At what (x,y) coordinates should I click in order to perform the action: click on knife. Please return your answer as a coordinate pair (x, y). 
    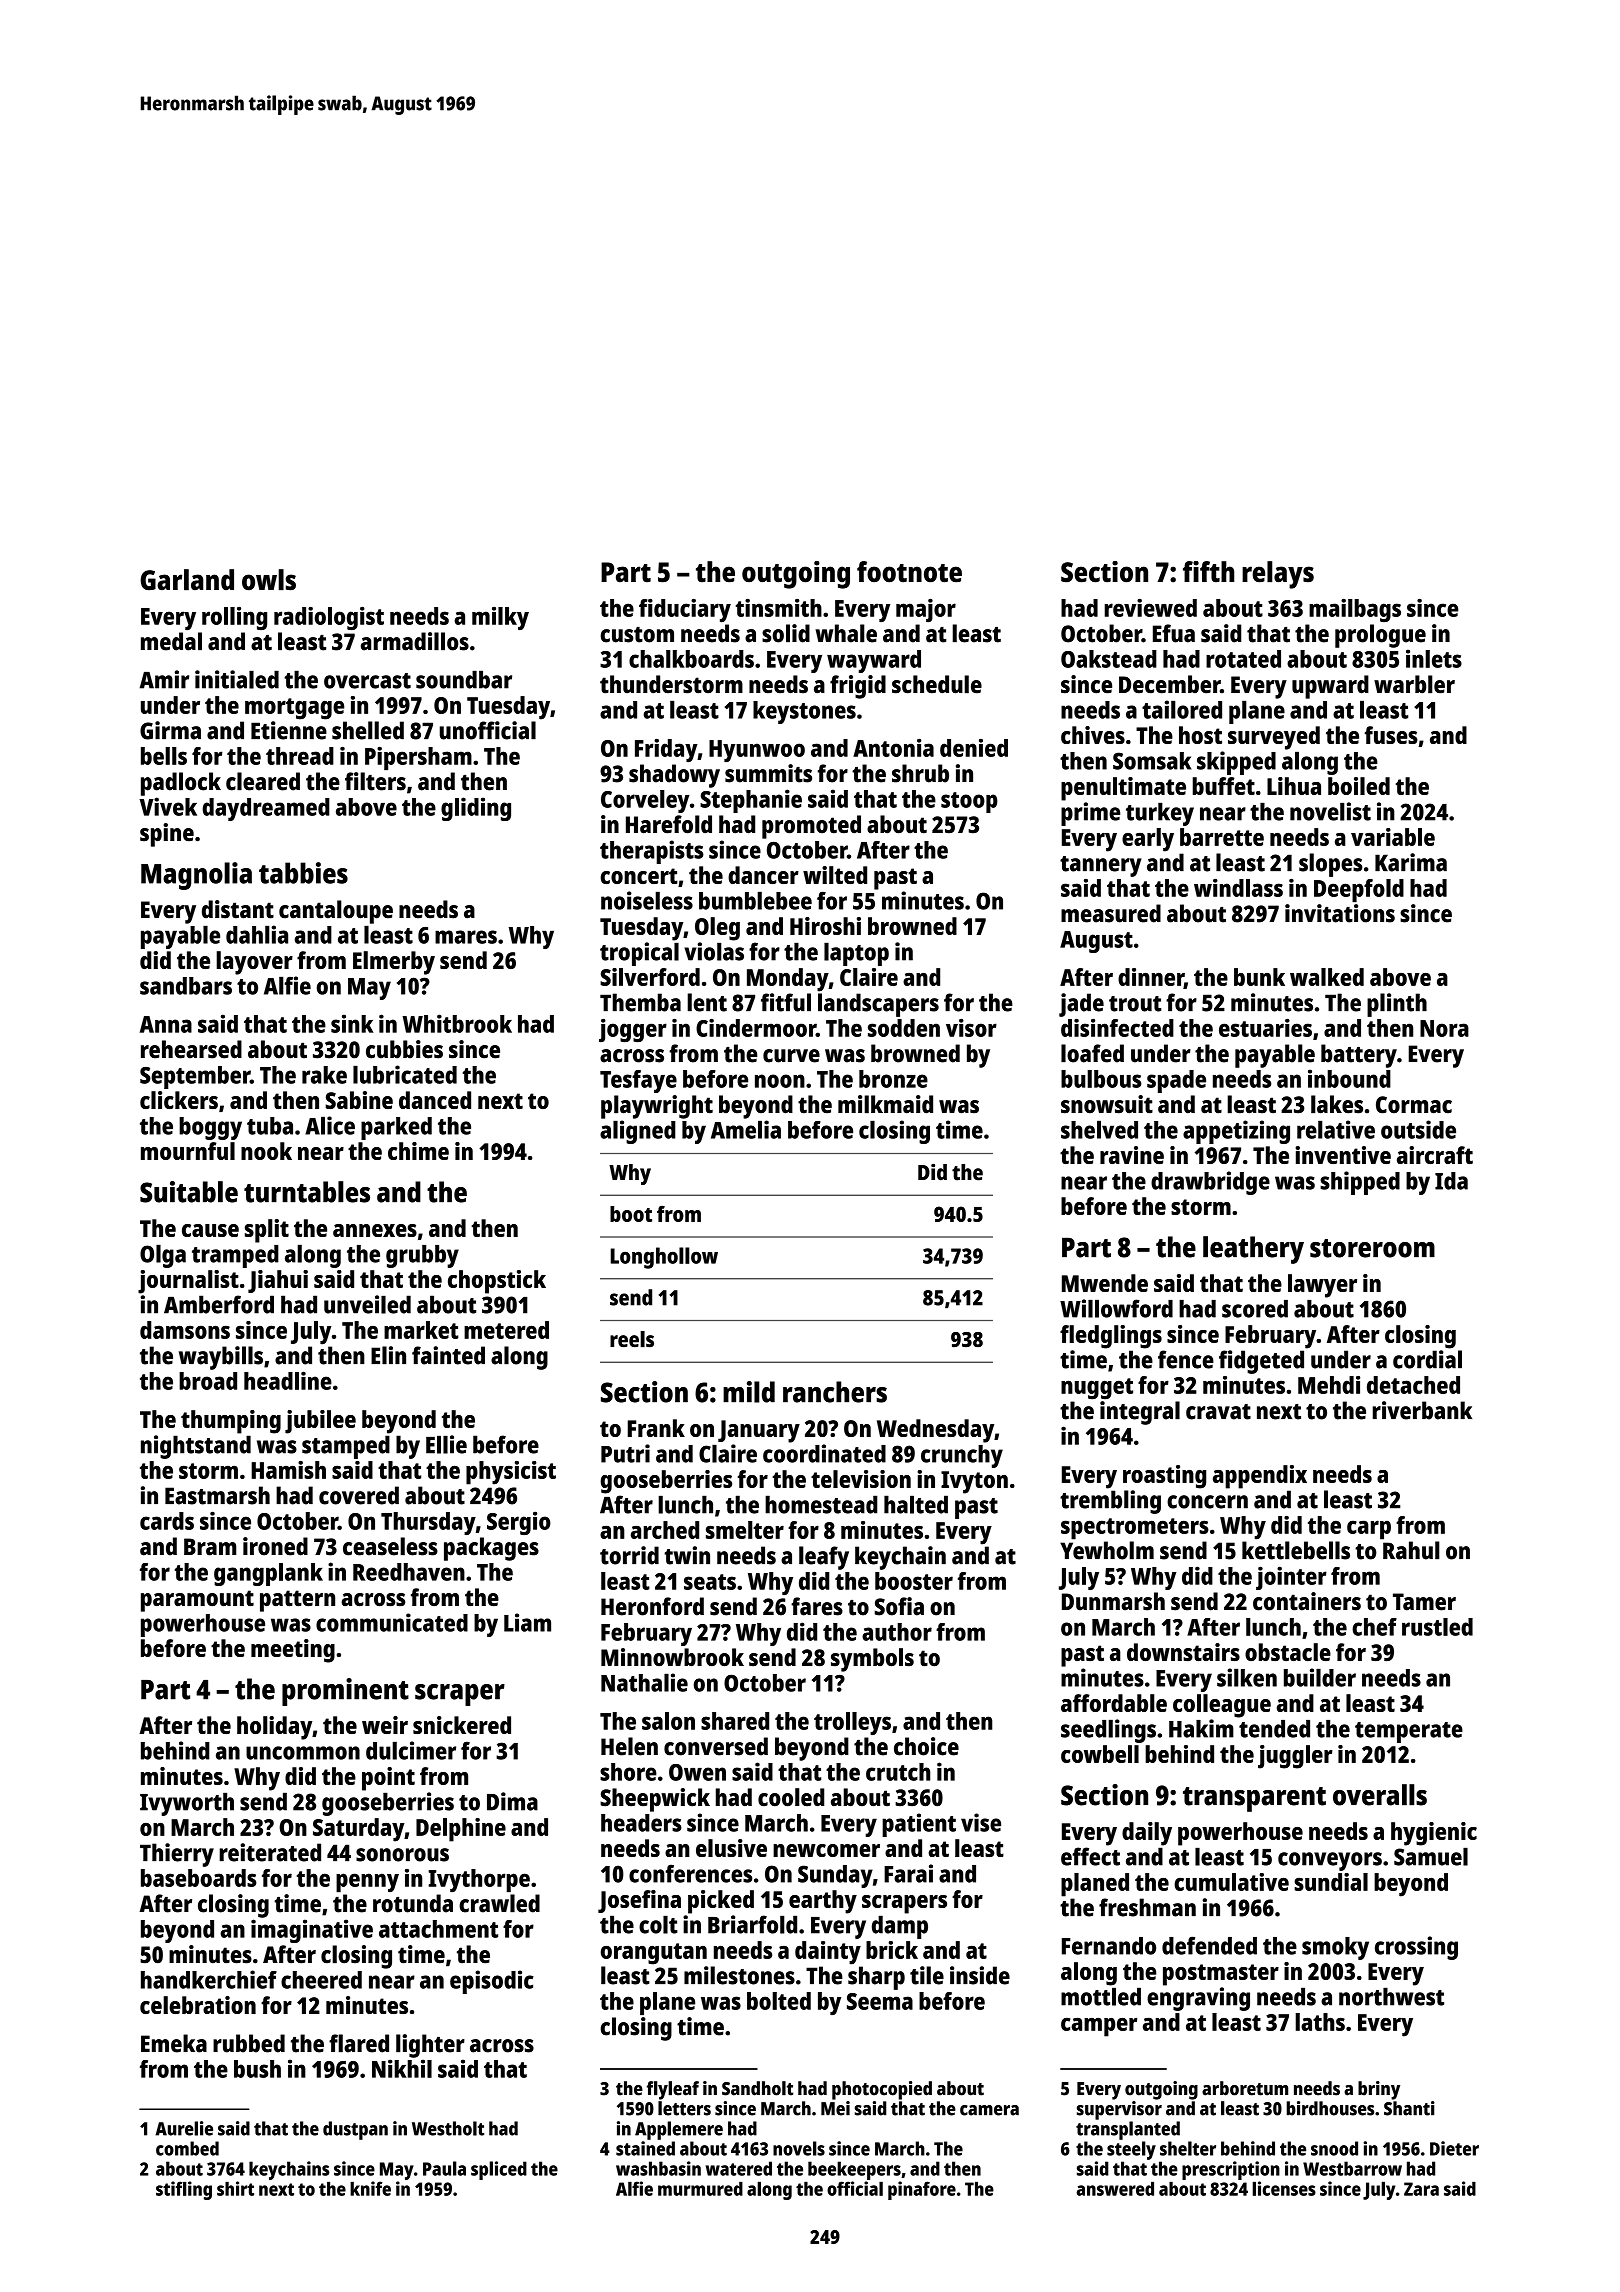
    Looking at the image, I should click on (370, 2188).
